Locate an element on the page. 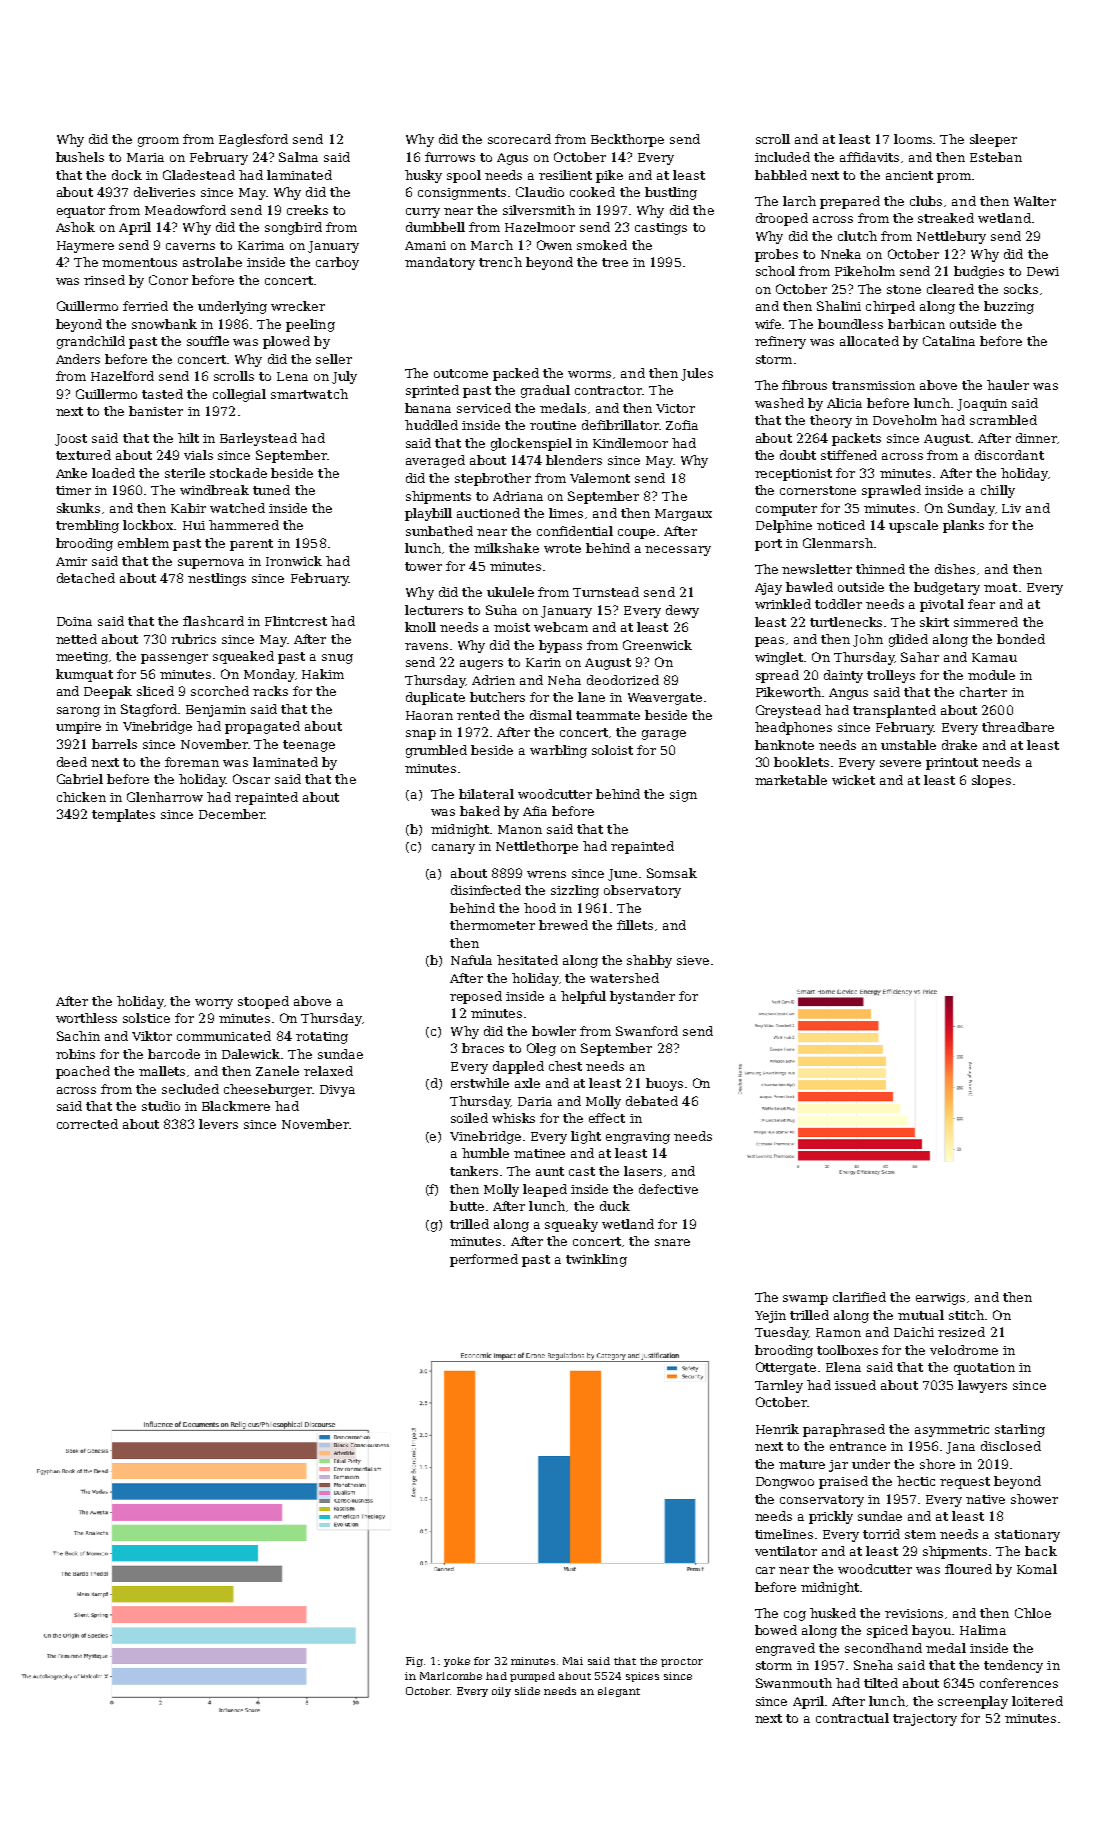  yoke is located at coordinates (457, 1662).
